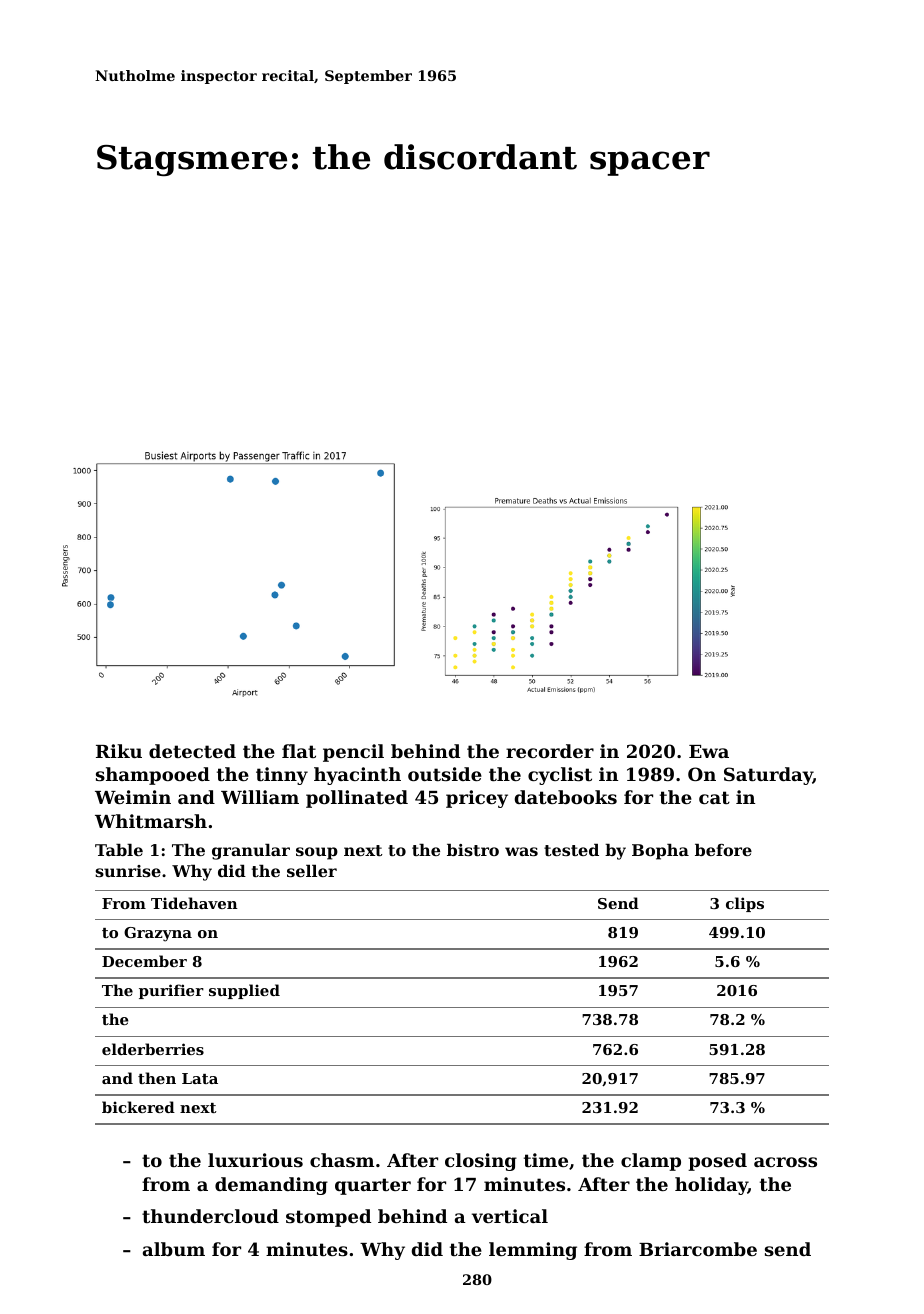 This screenshot has width=924, height=1314. I want to click on datebooks, so click(566, 797).
